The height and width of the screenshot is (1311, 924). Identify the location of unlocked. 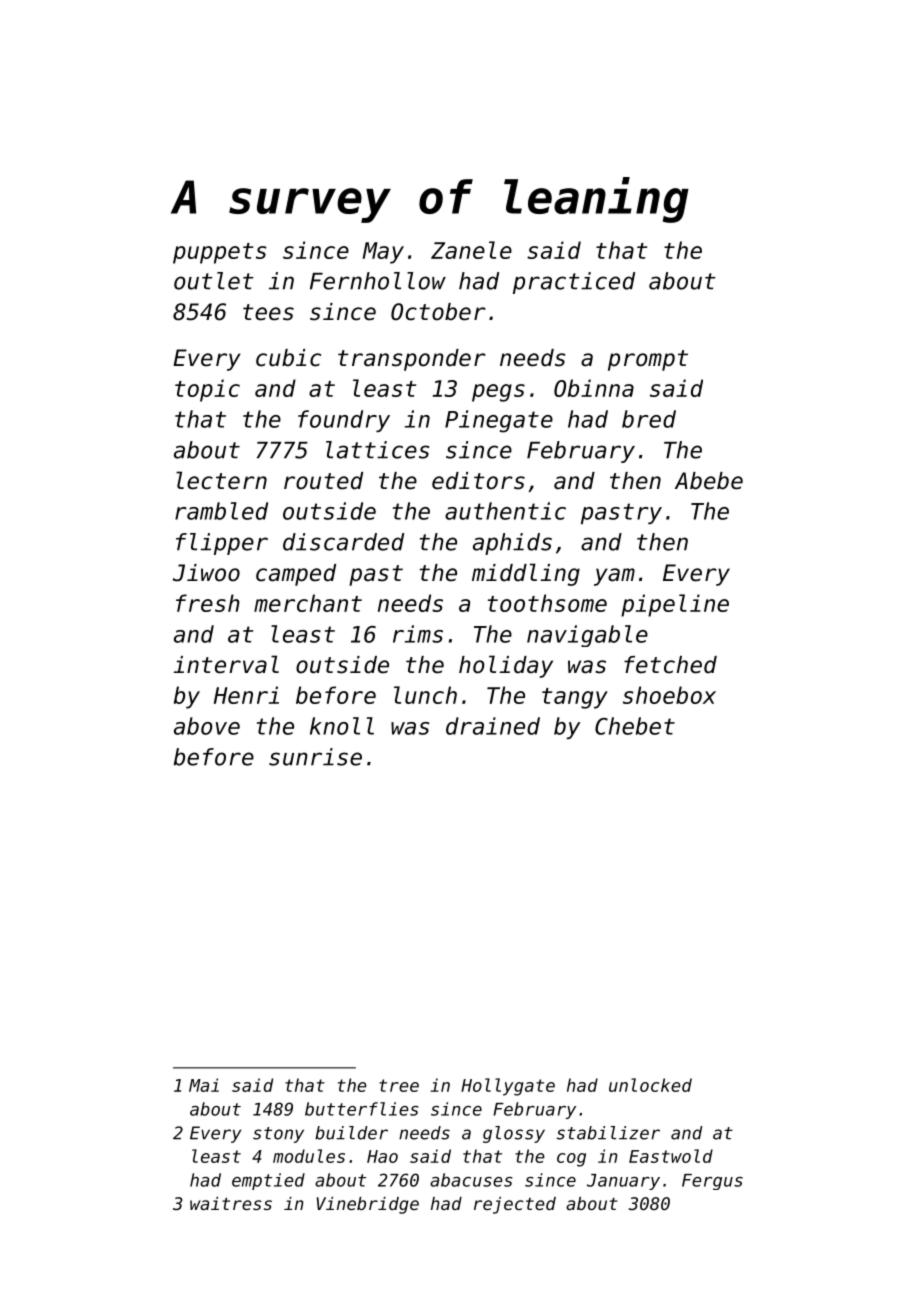
(650, 1085).
